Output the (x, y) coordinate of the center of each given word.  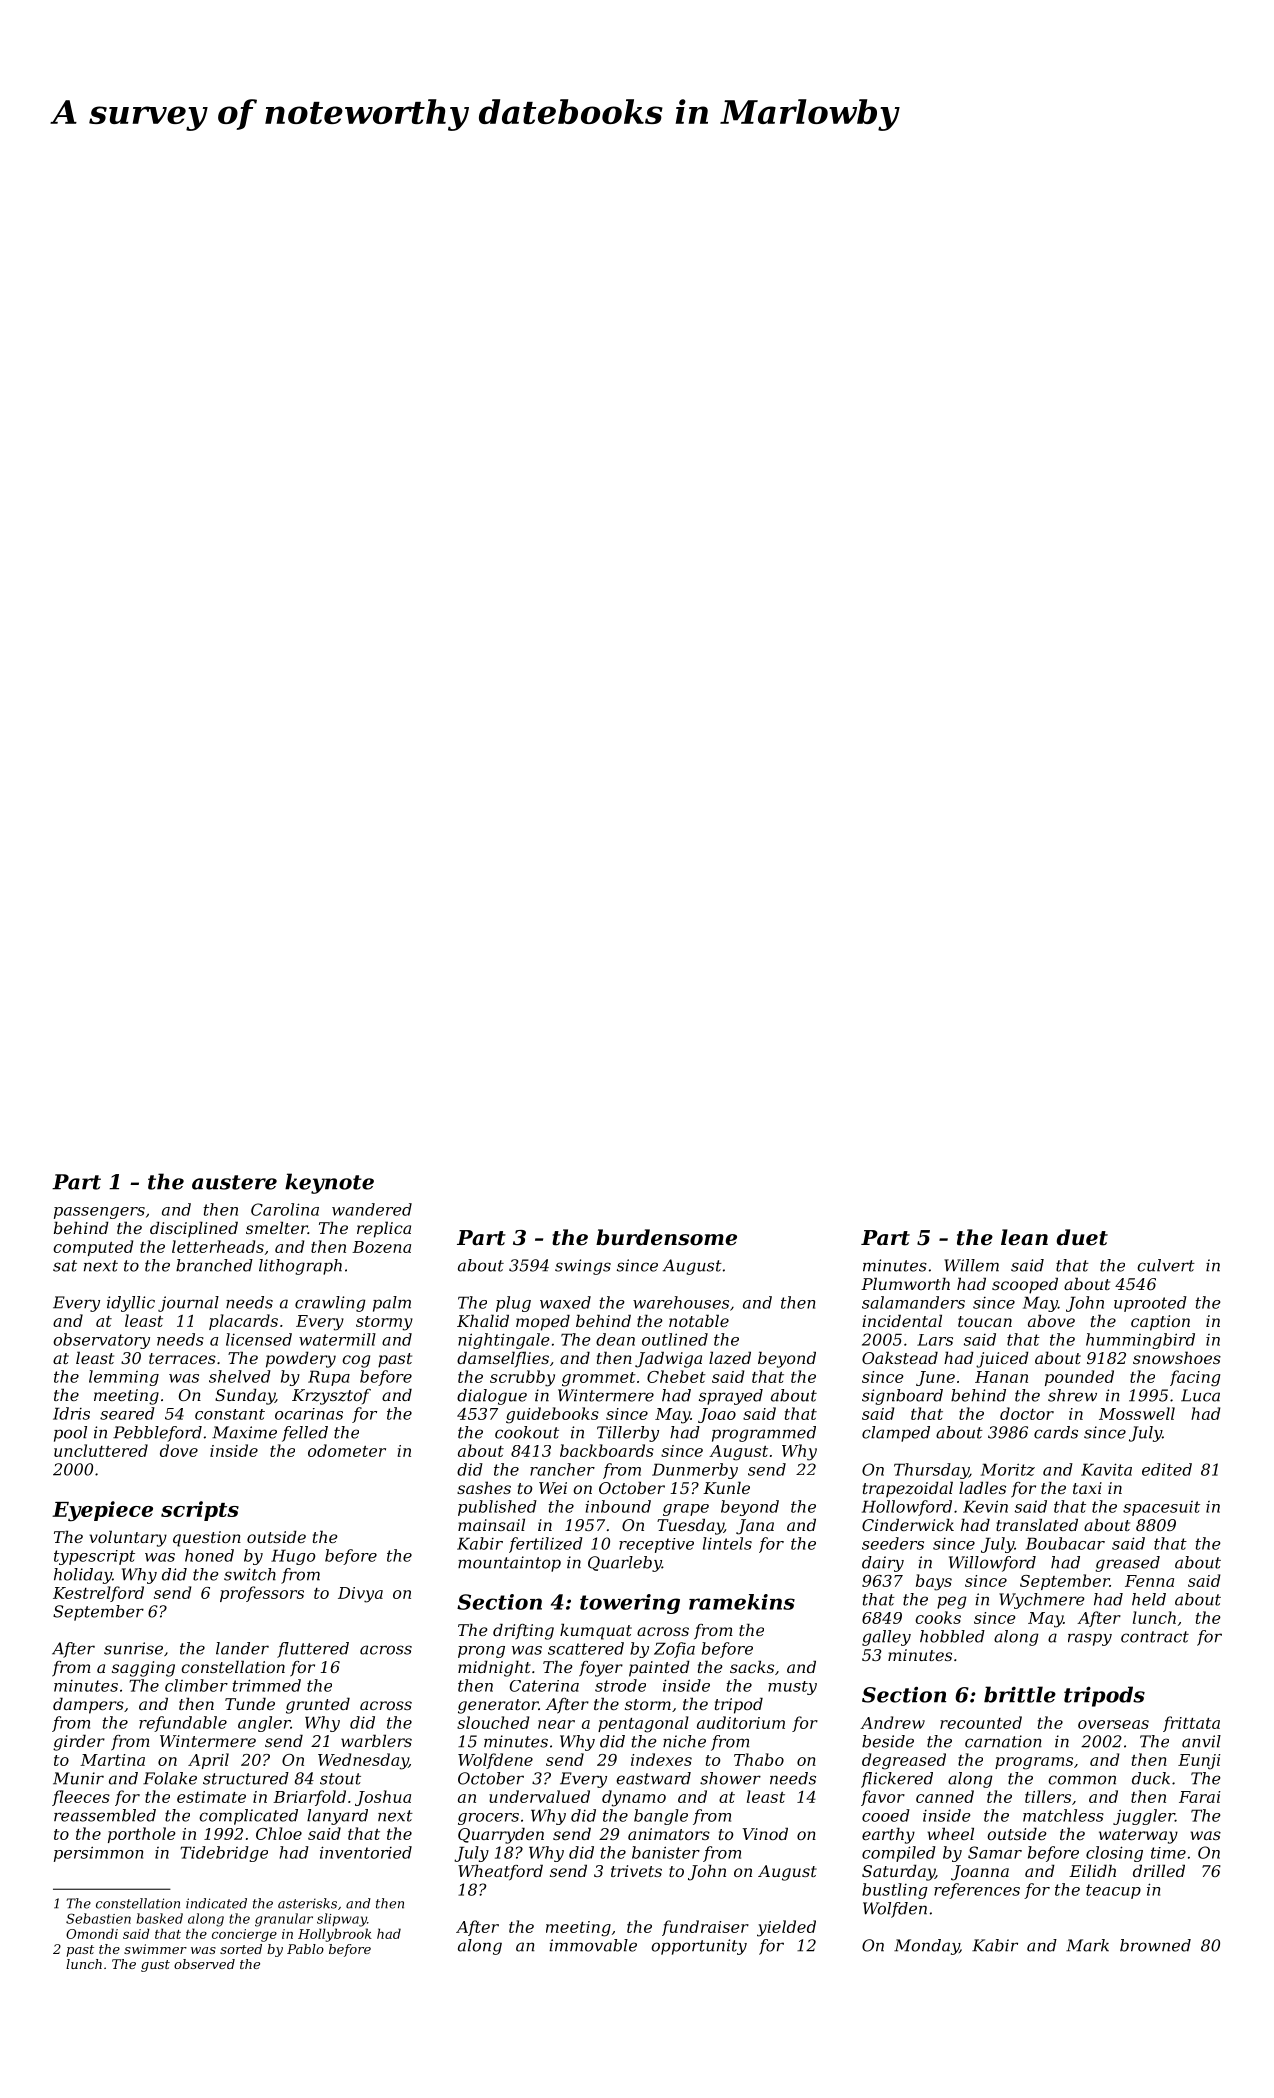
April (208, 1761)
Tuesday (690, 1526)
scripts (200, 1511)
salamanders (913, 1302)
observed (204, 1964)
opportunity (699, 1947)
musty (792, 1688)
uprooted (1150, 1304)
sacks (752, 1666)
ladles (982, 1487)
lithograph (300, 1267)
